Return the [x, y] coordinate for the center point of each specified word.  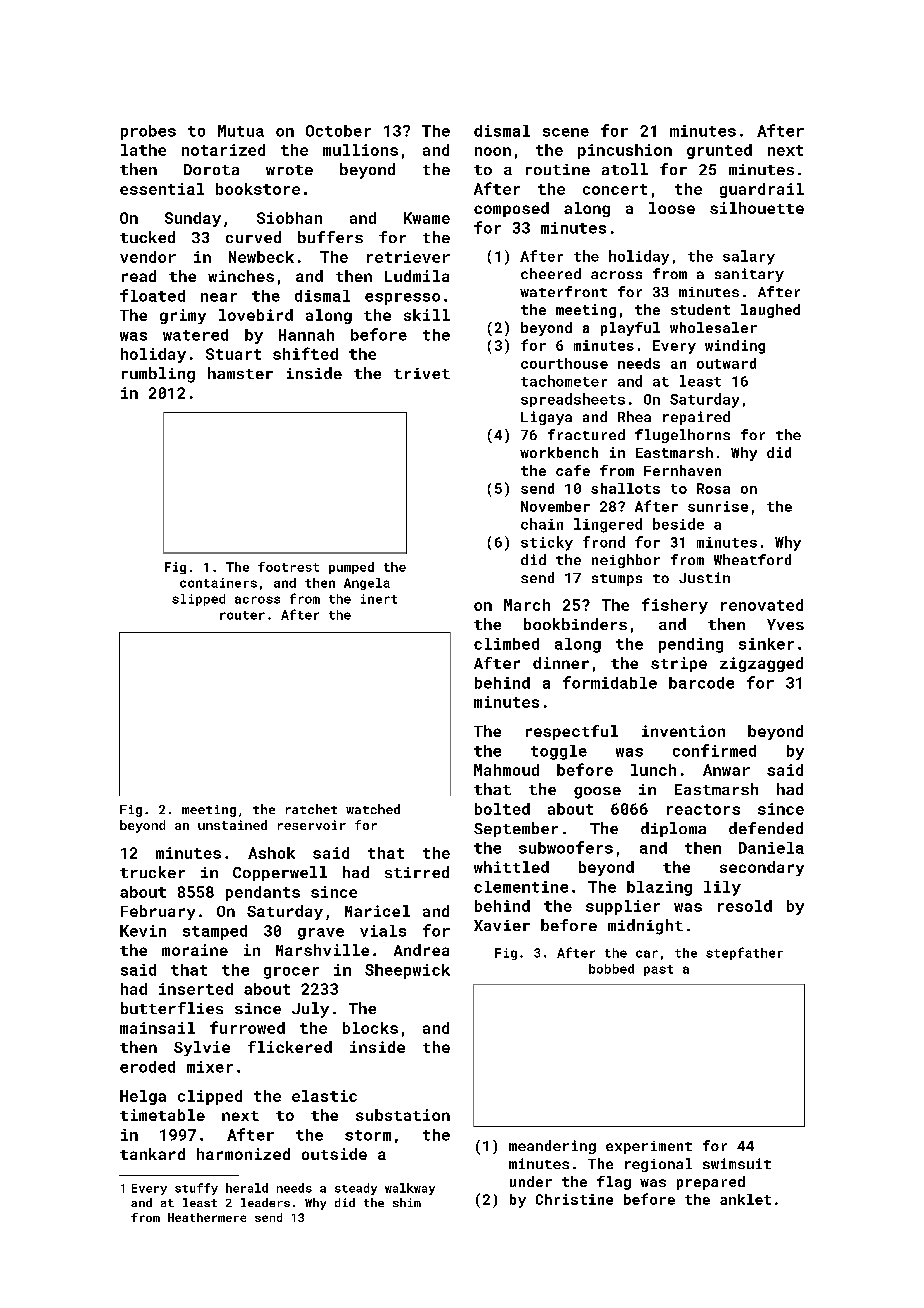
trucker [152, 872]
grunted [719, 151]
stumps [617, 580]
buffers [330, 237]
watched [373, 809]
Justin [704, 577]
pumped [351, 568]
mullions [360, 150]
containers [218, 583]
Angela [367, 584]
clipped [210, 1097]
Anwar [726, 770]
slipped [198, 600]
